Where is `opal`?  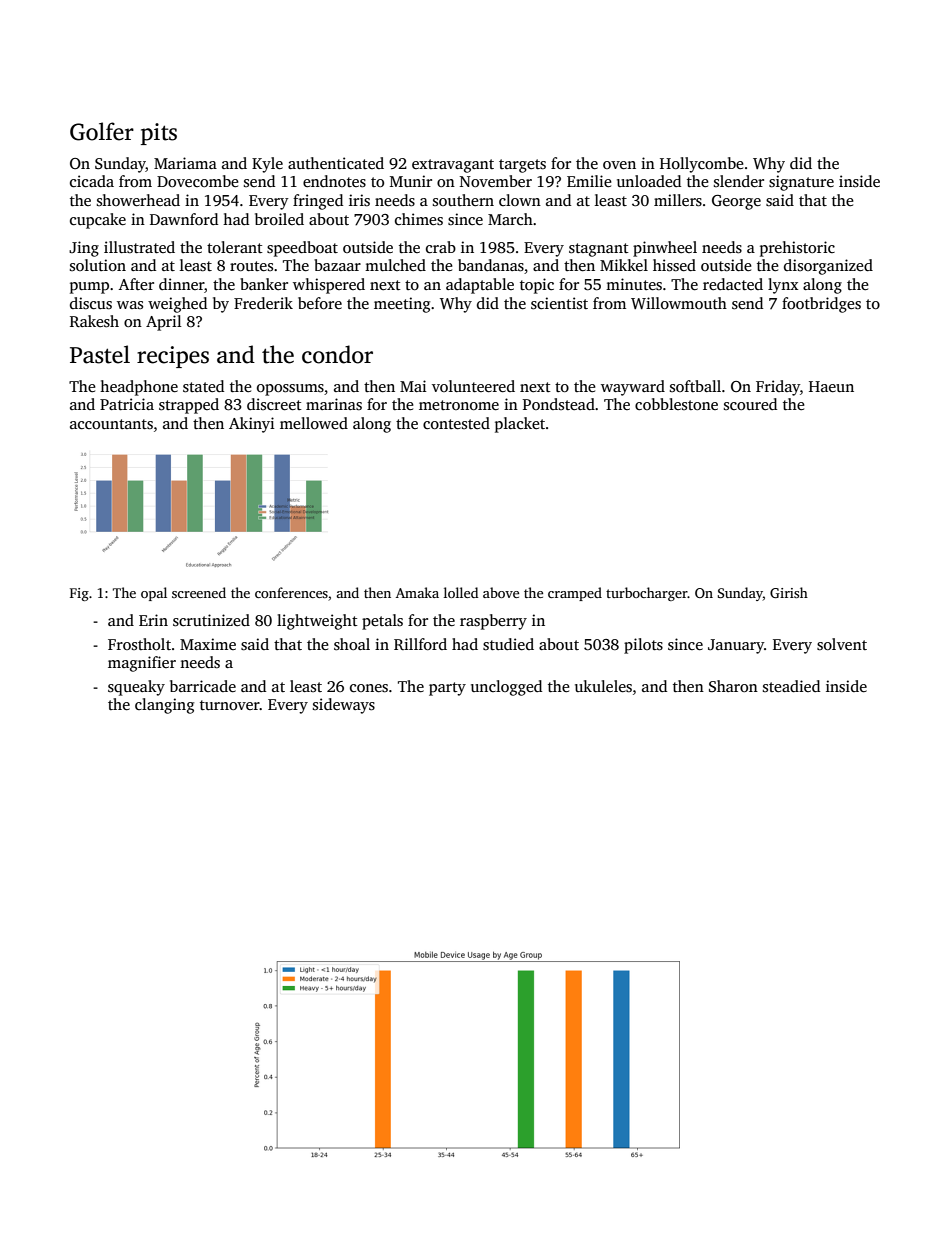
opal is located at coordinates (154, 594).
